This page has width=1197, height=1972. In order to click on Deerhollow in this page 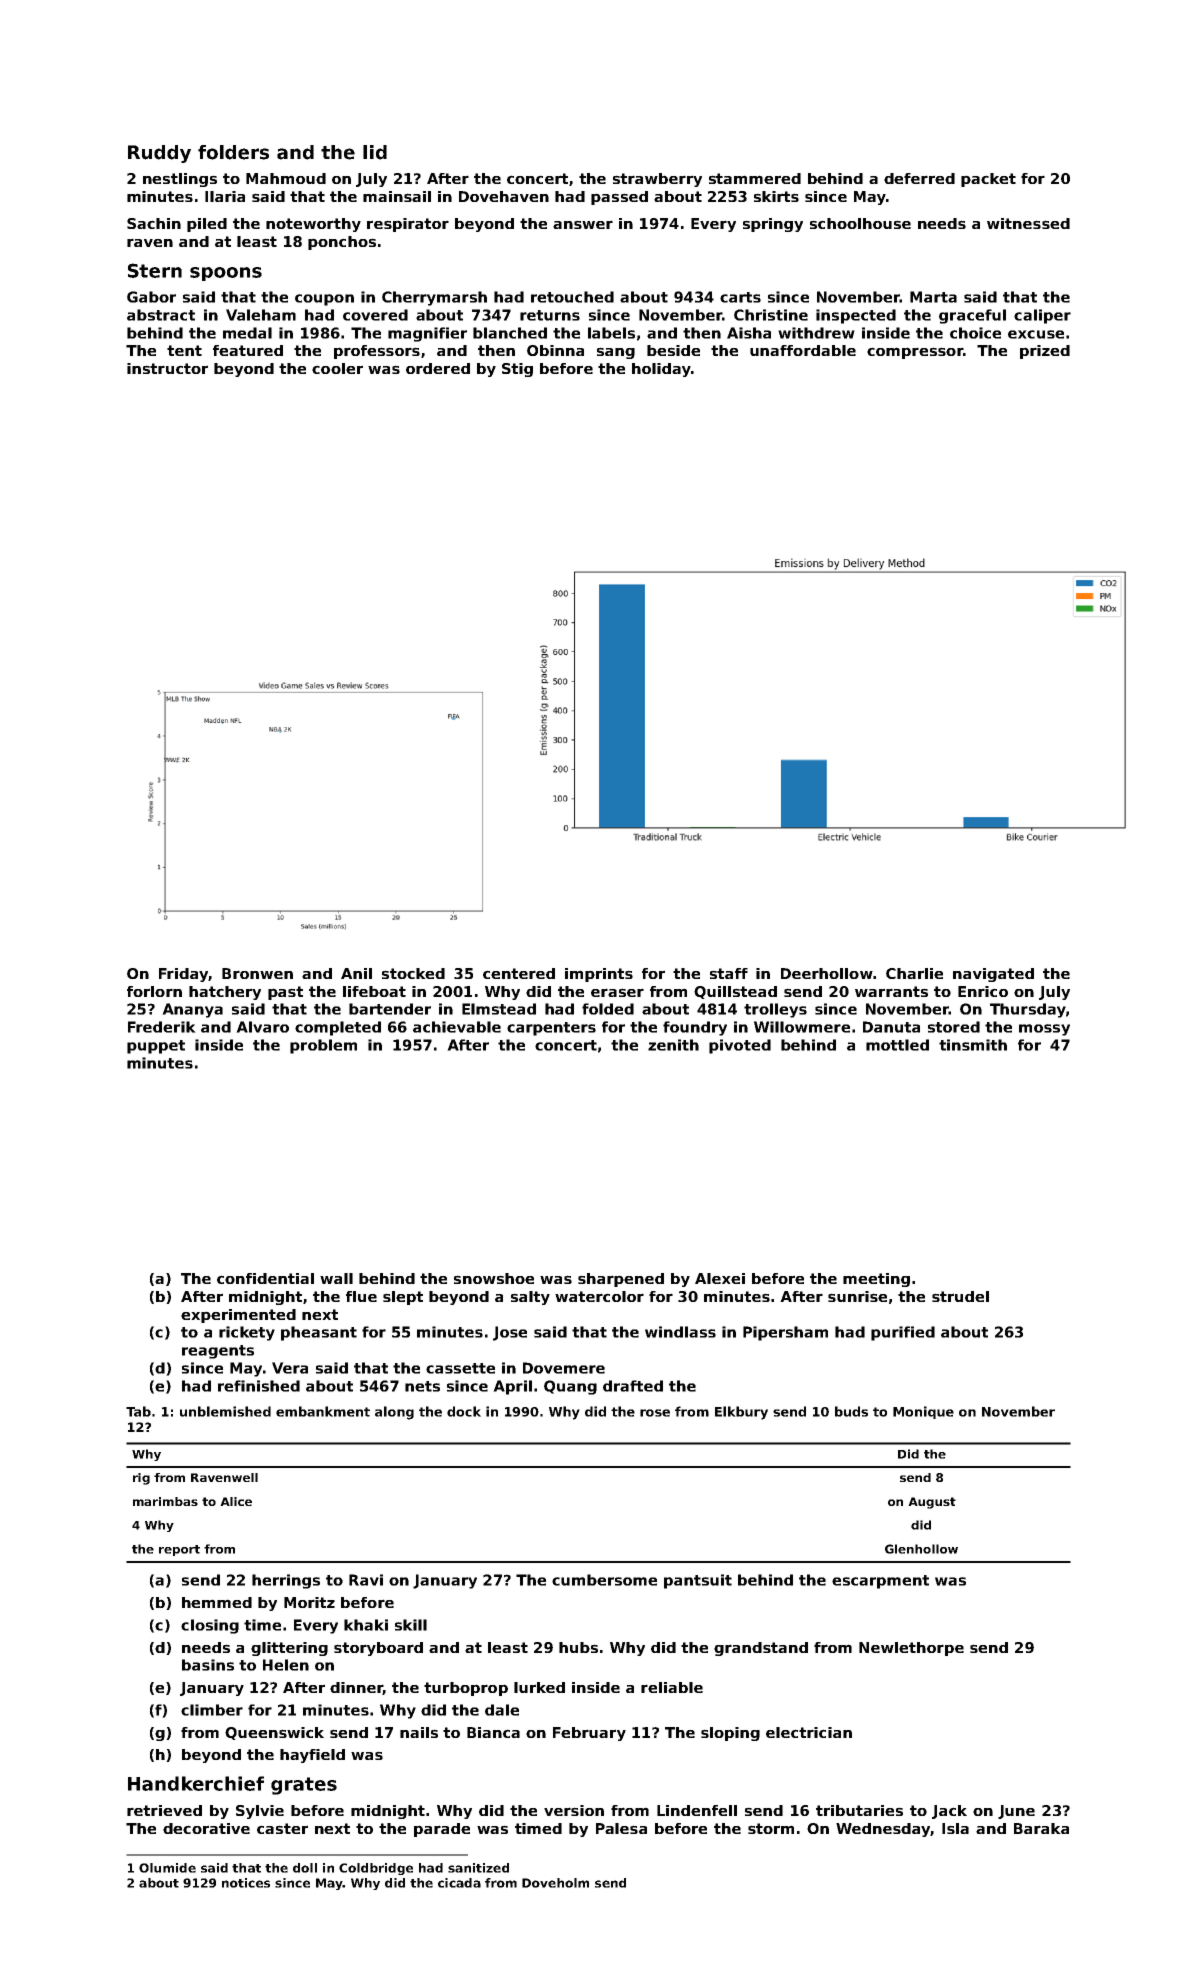, I will do `click(827, 973)`.
